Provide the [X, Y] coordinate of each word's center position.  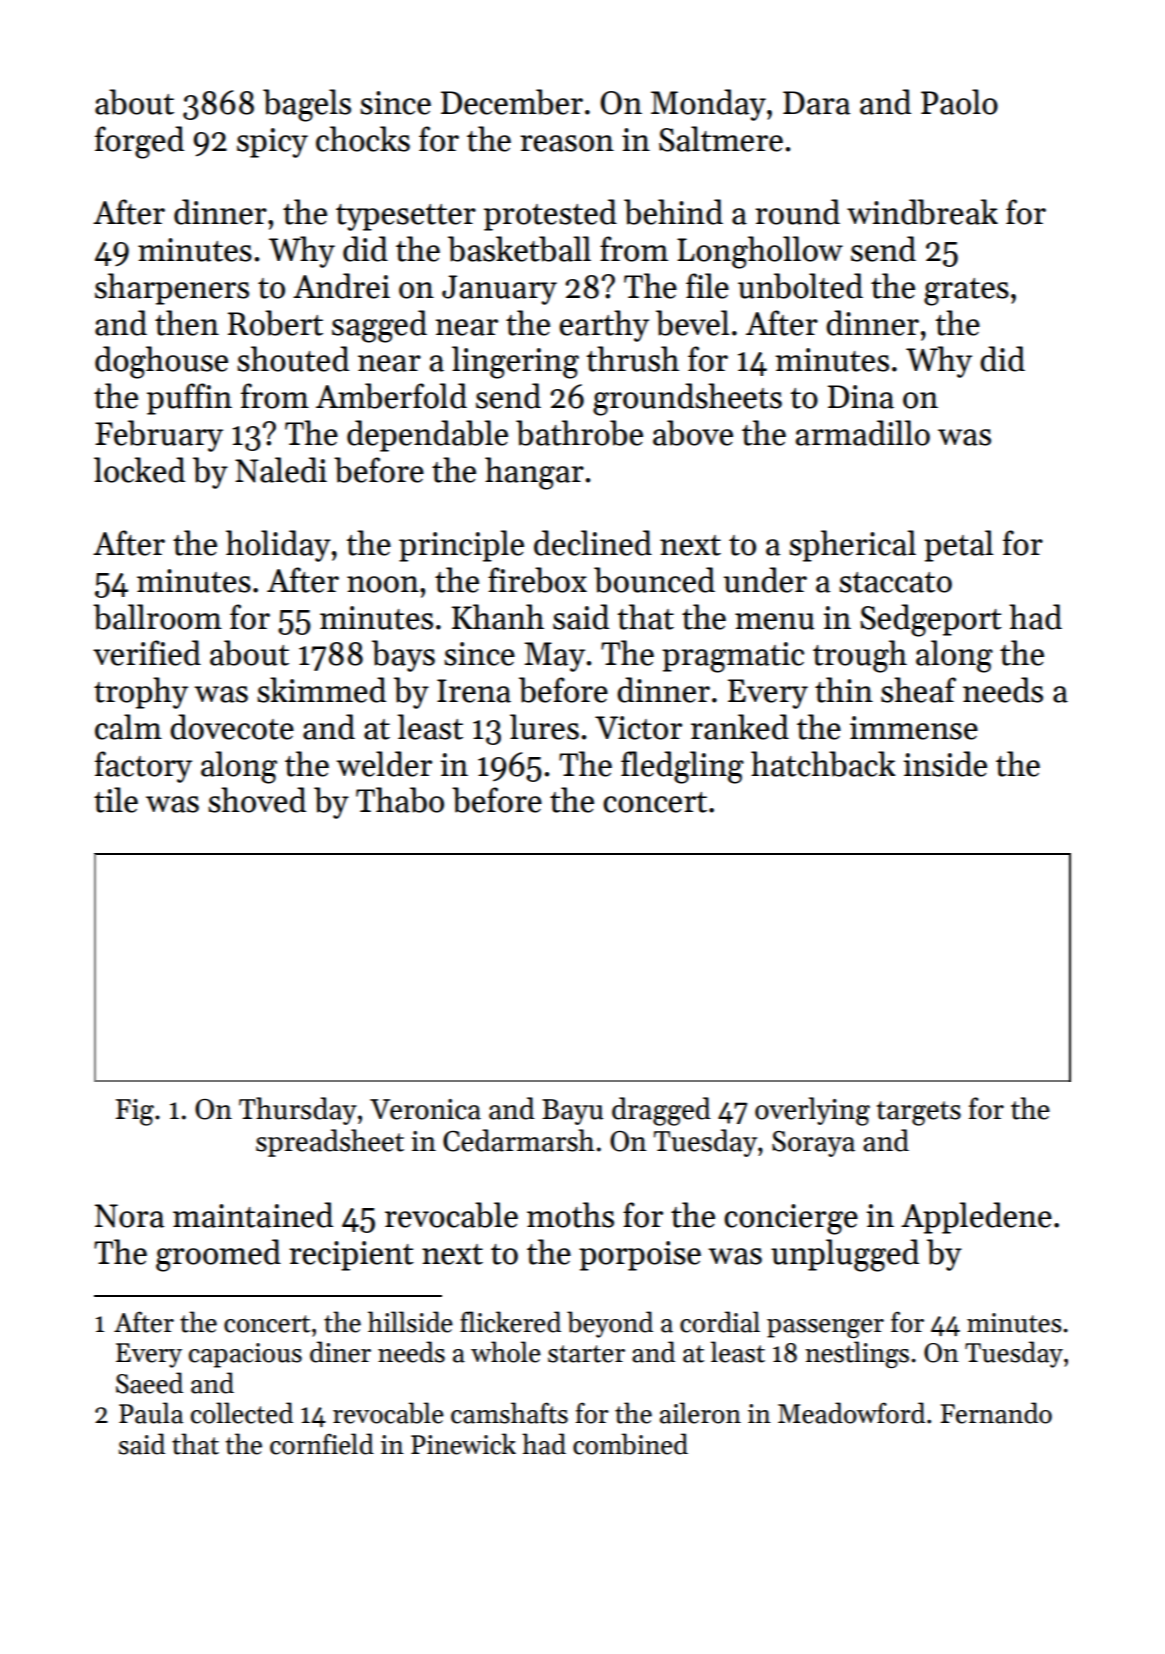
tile [116, 800]
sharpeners [172, 289]
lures [544, 727]
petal [959, 546]
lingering [515, 362]
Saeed [149, 1383]
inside [945, 764]
